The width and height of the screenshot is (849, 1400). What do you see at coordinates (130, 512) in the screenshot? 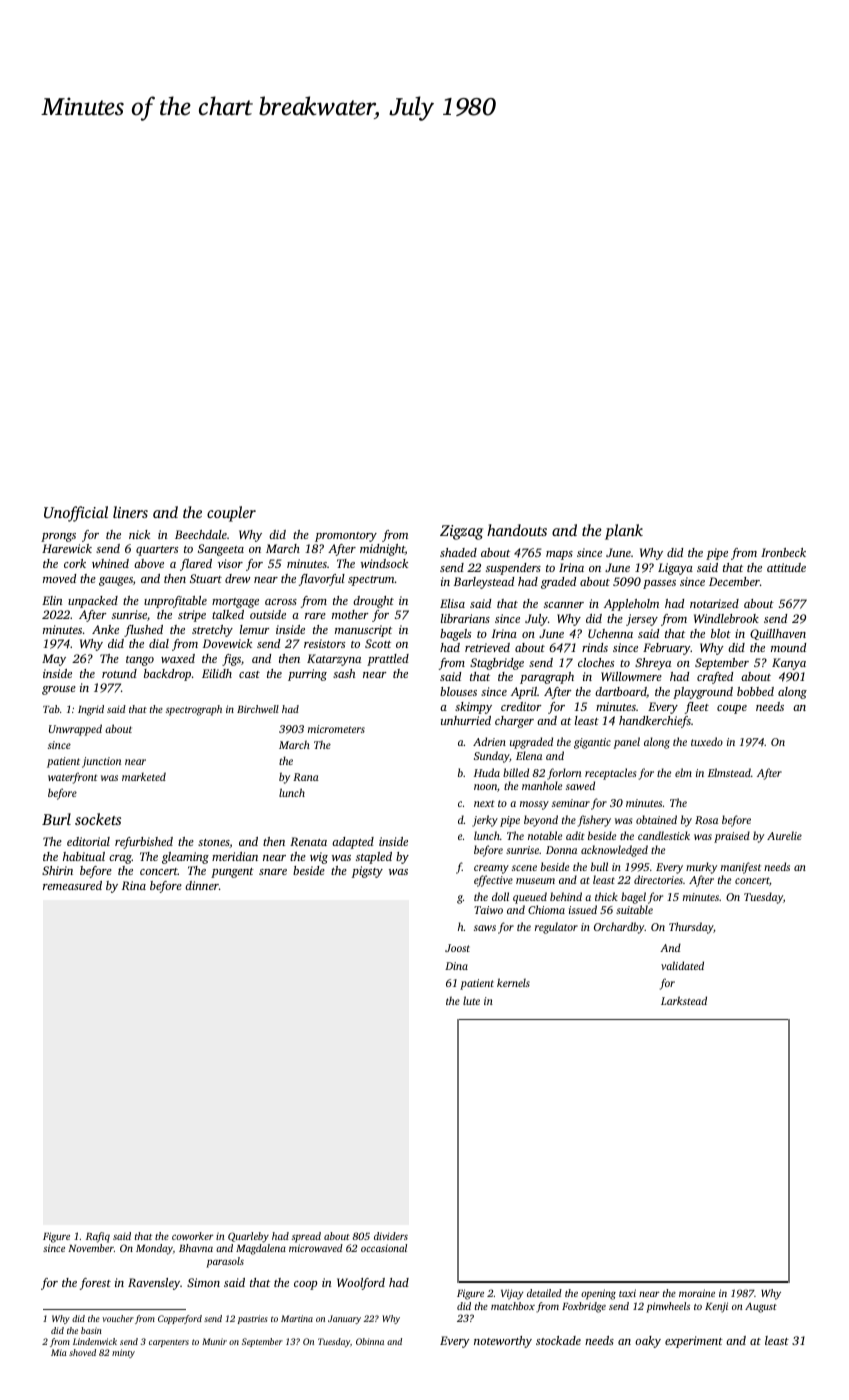
I see `liners` at bounding box center [130, 512].
